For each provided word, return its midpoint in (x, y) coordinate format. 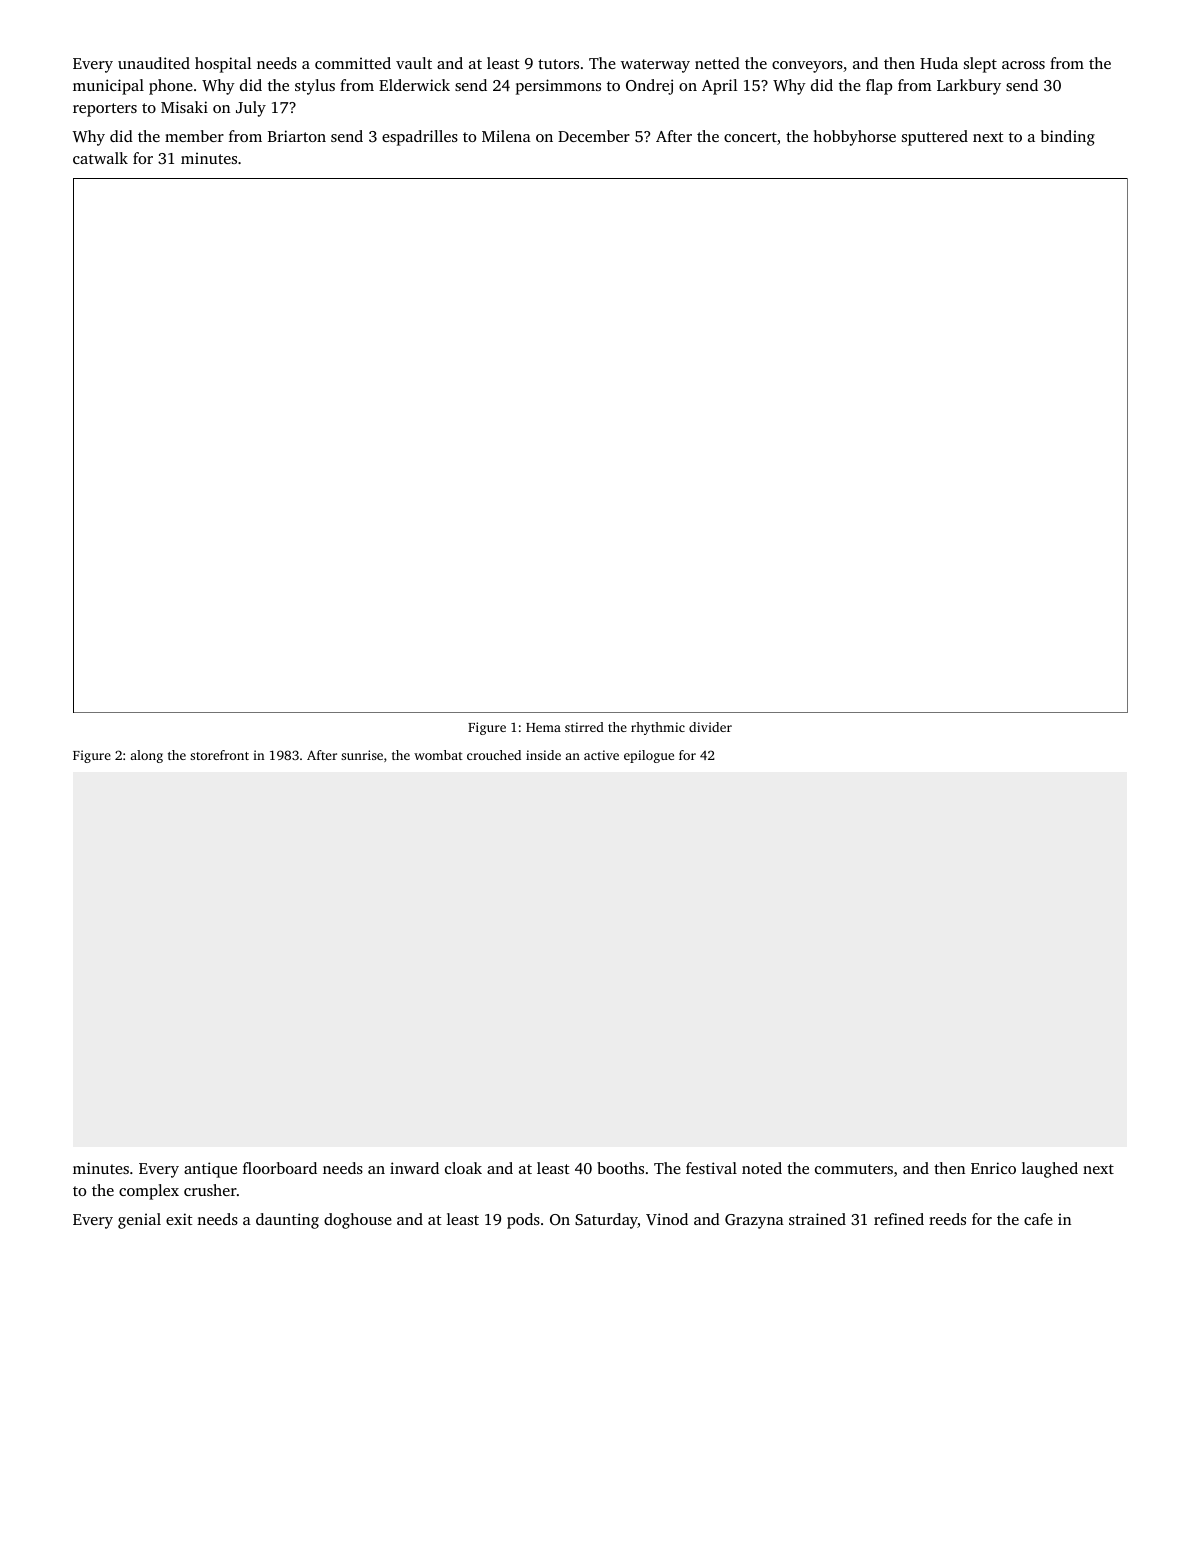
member (194, 136)
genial (139, 1221)
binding (1068, 138)
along (147, 756)
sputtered (935, 138)
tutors (558, 64)
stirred (584, 727)
